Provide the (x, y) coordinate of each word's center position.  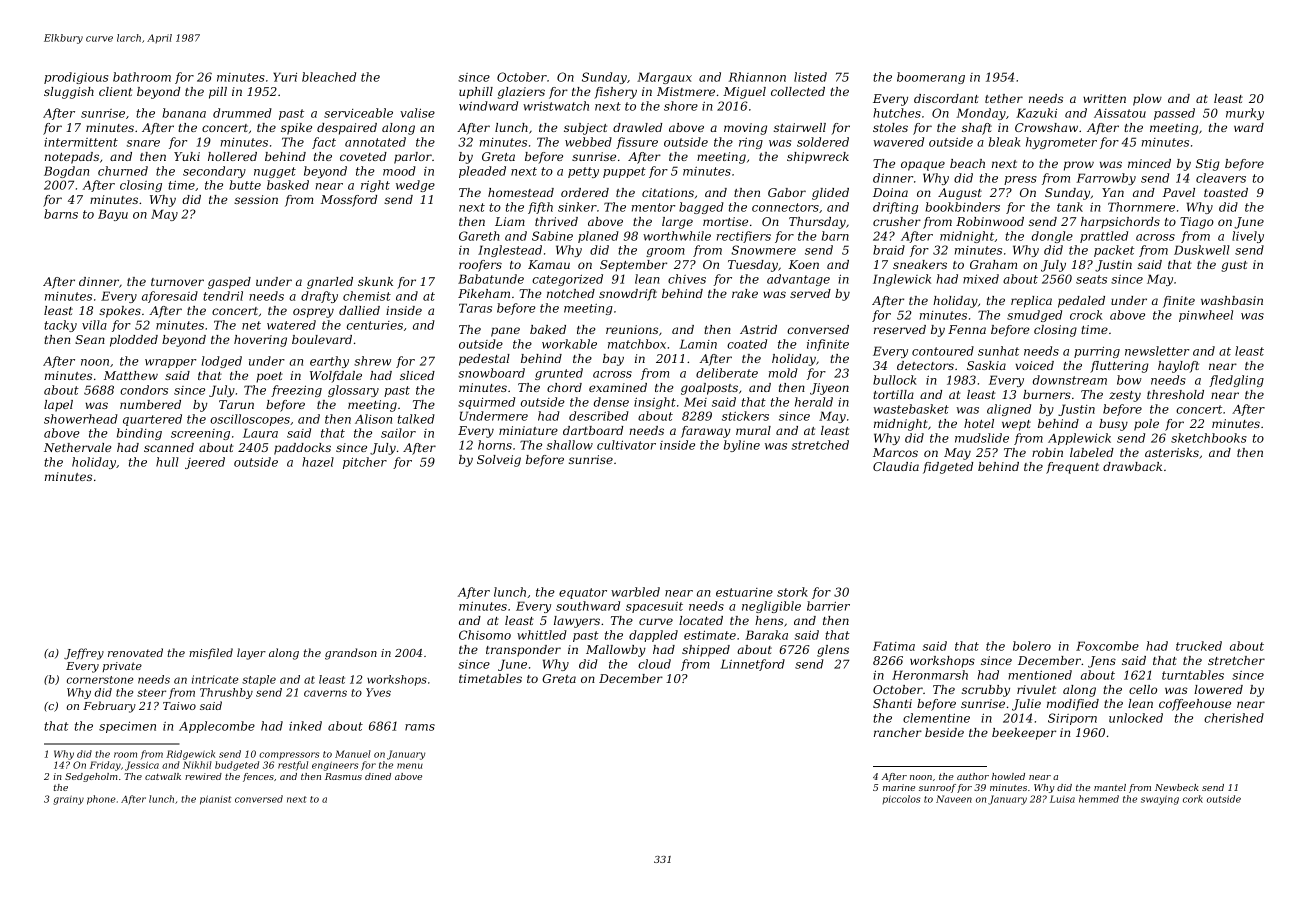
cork (1193, 799)
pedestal (484, 360)
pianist (215, 800)
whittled (542, 635)
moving (745, 129)
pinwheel (1206, 316)
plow (1147, 100)
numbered (150, 404)
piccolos (901, 799)
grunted (559, 374)
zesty (1125, 396)
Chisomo (485, 635)
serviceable (358, 113)
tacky (60, 326)
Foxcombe (1107, 646)
